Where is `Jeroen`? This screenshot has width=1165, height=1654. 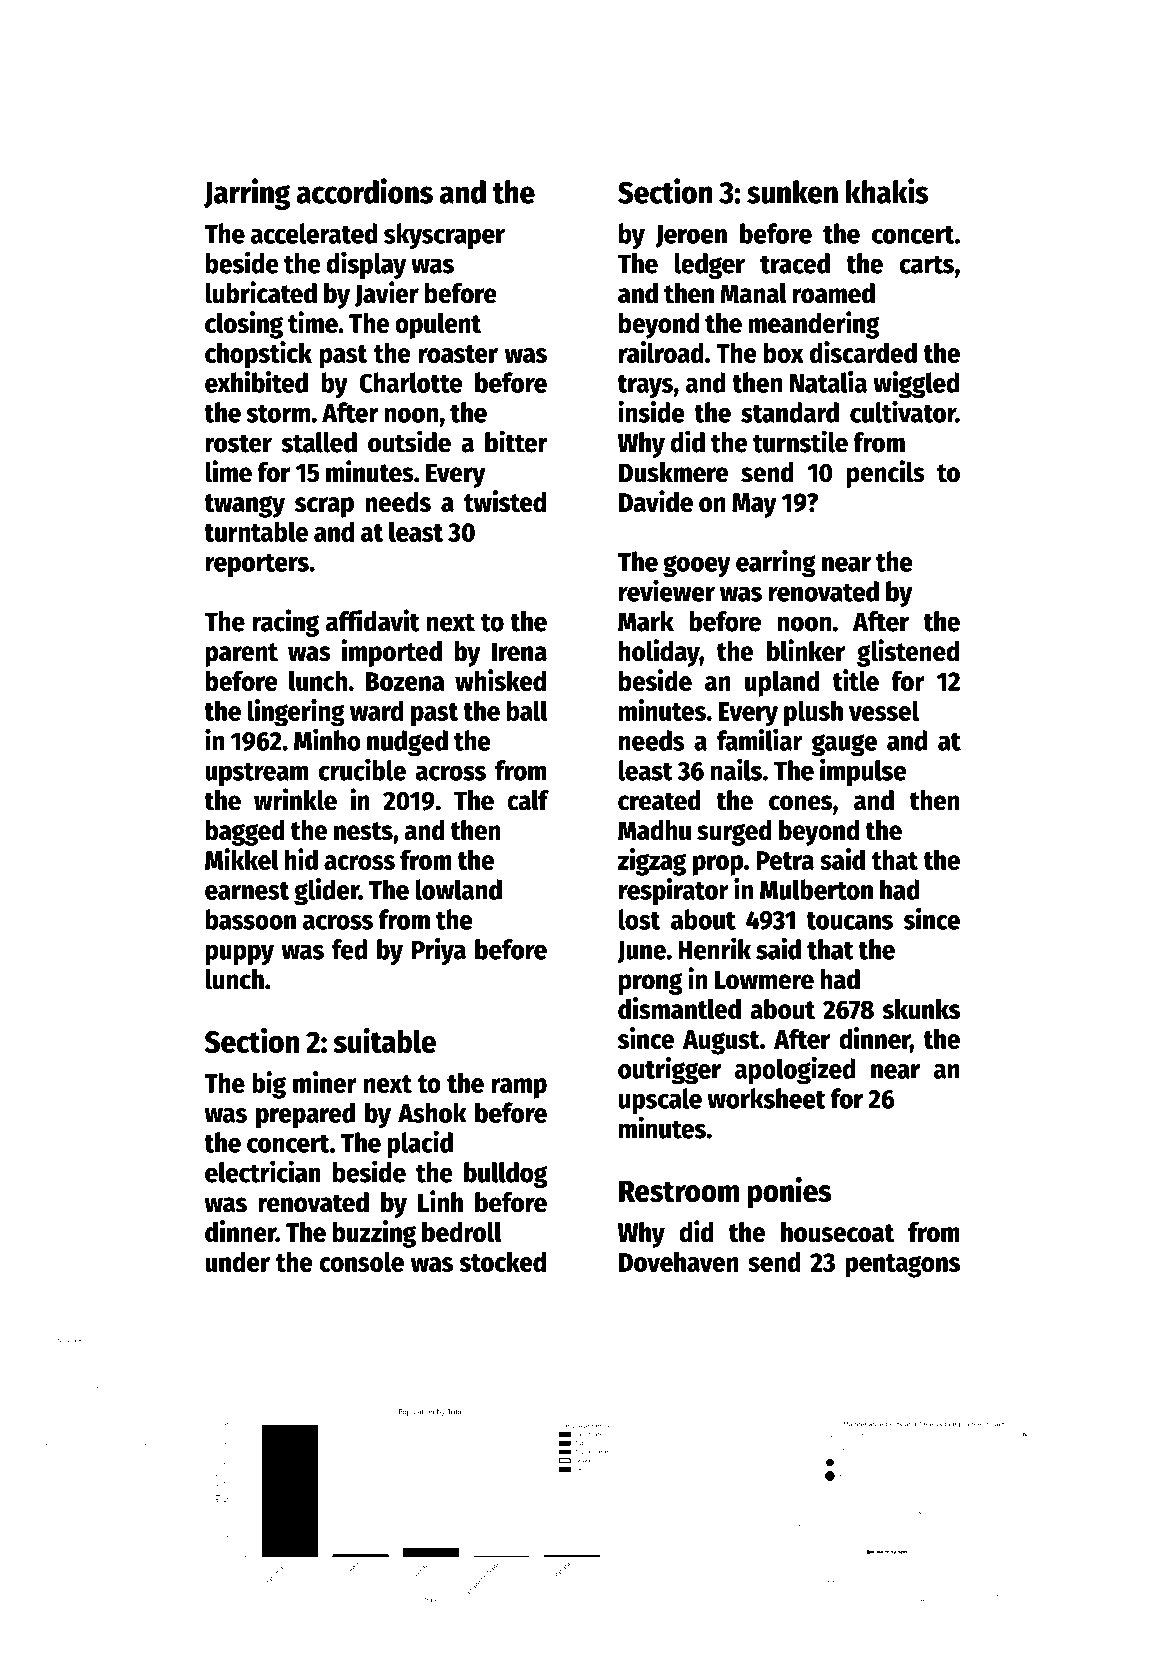
Jeroen is located at coordinates (691, 236).
